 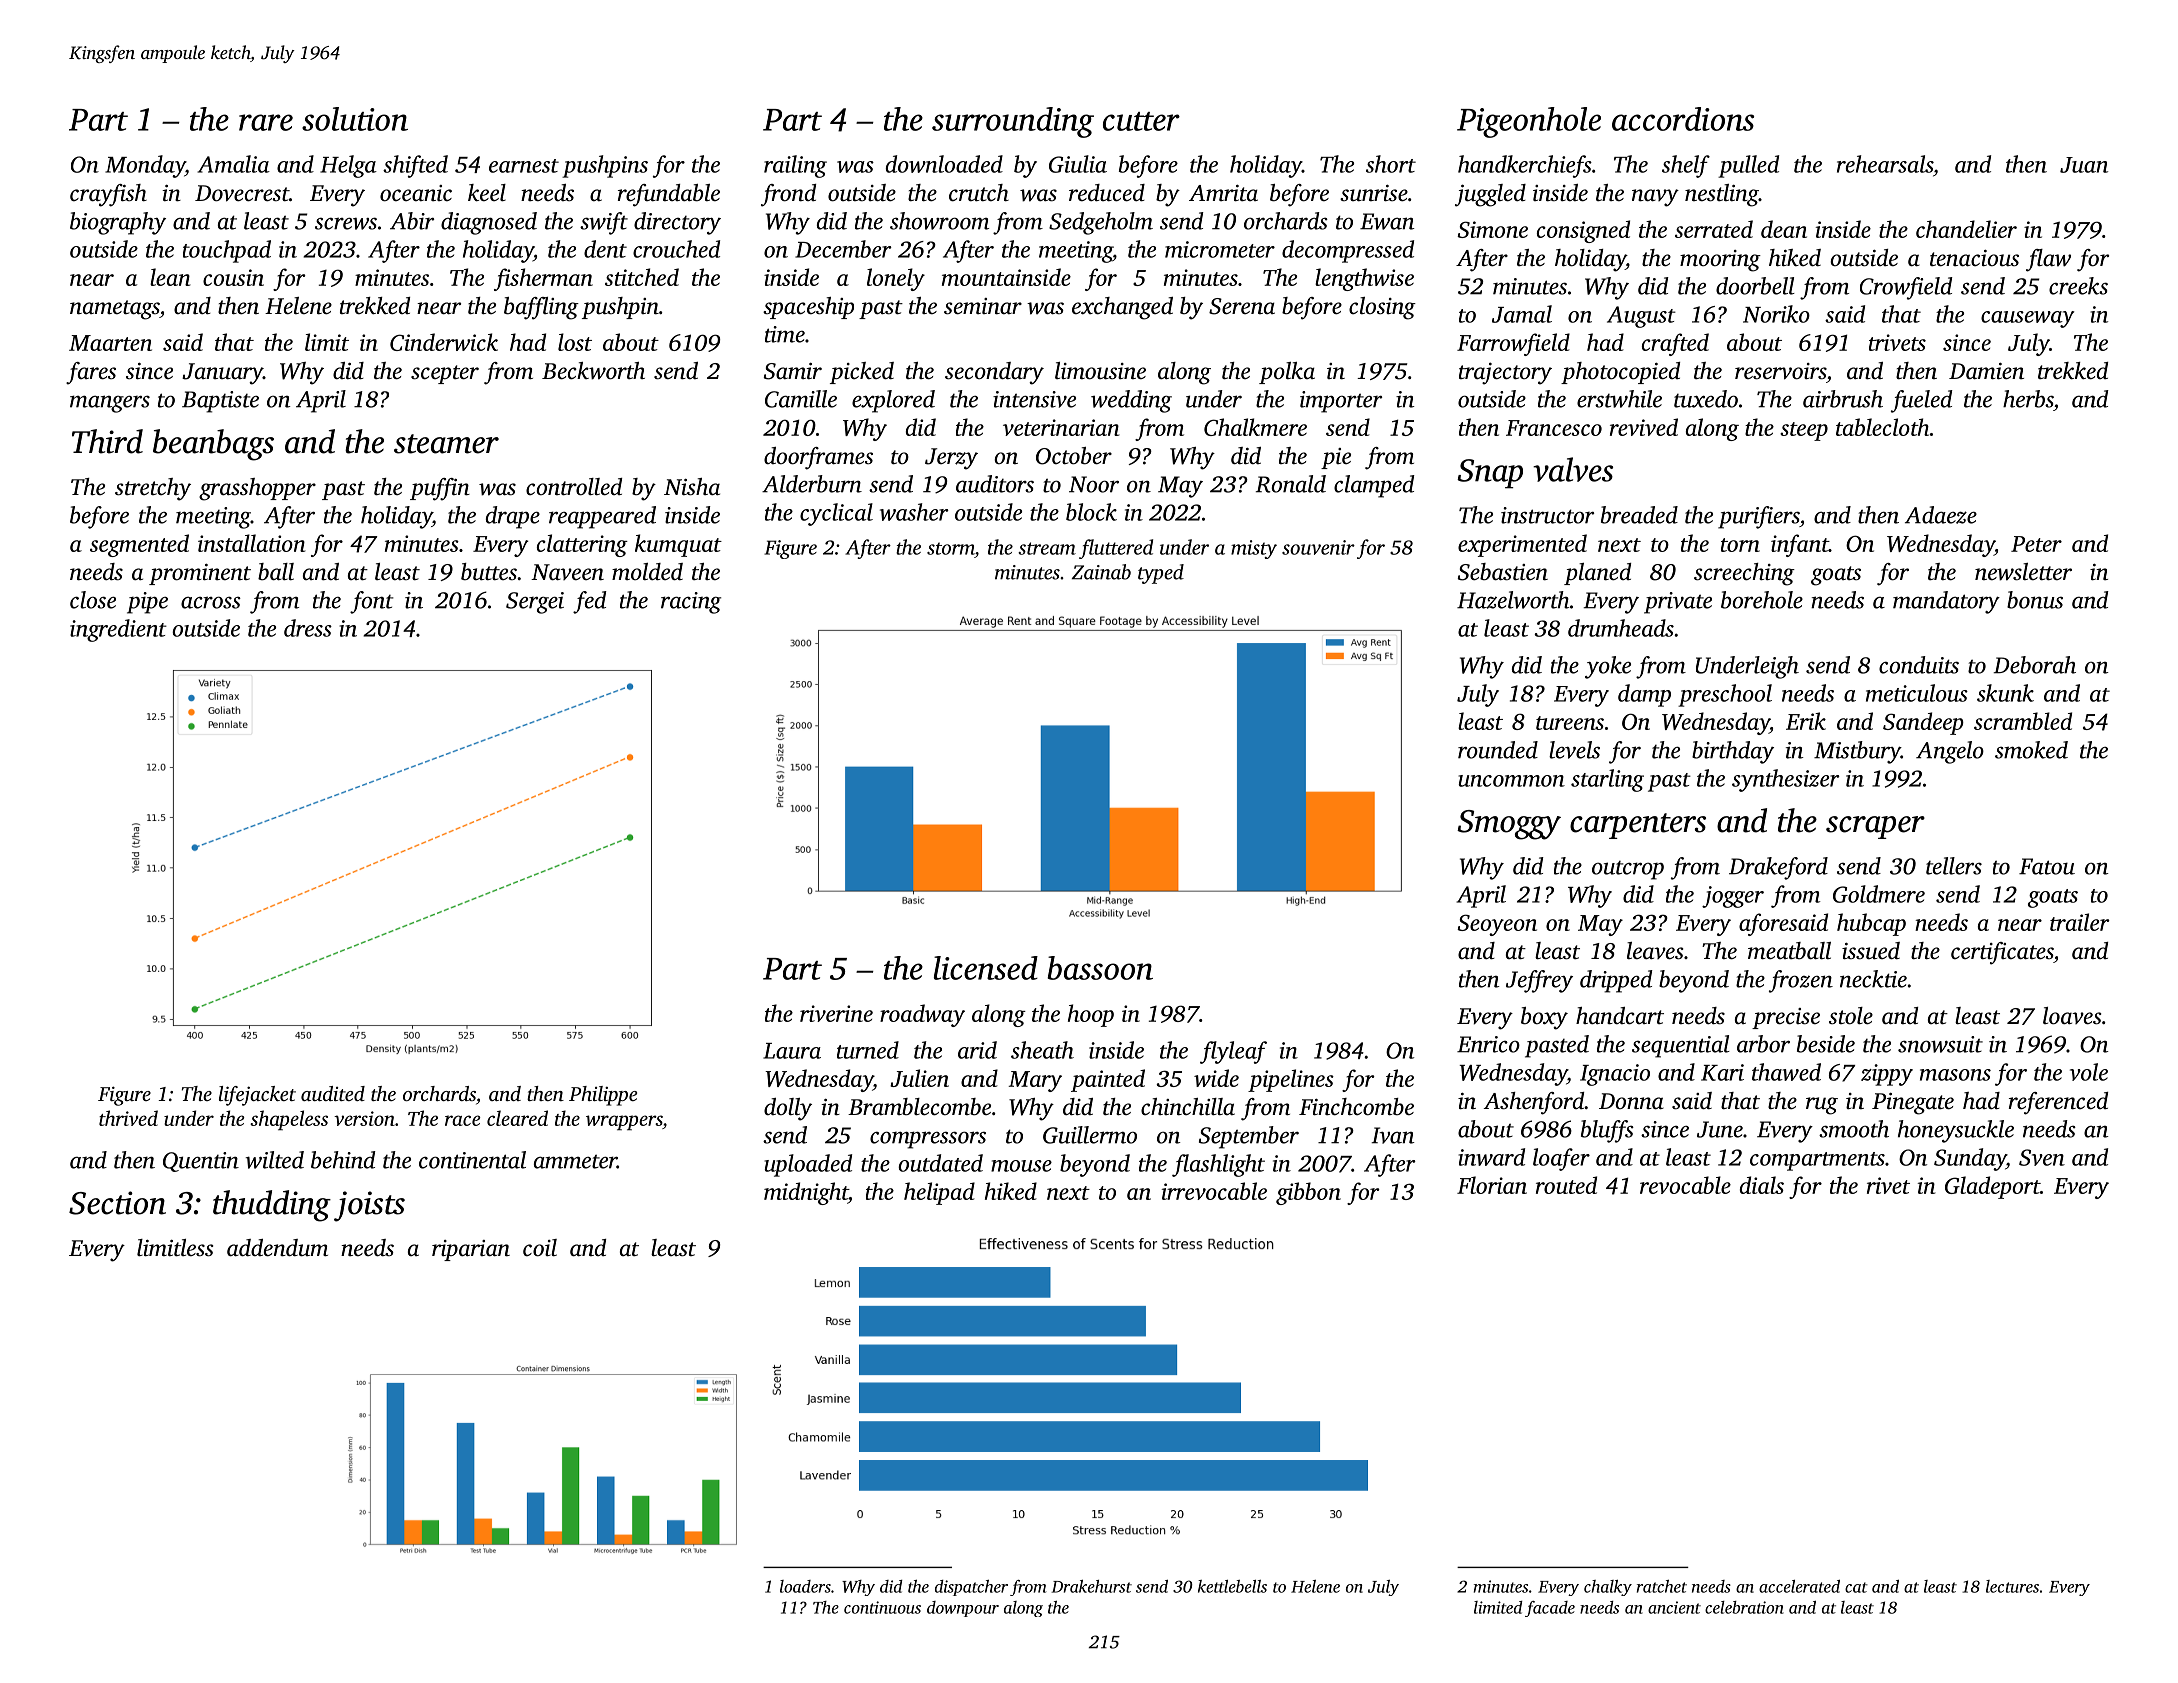 I want to click on licensed, so click(x=986, y=968).
